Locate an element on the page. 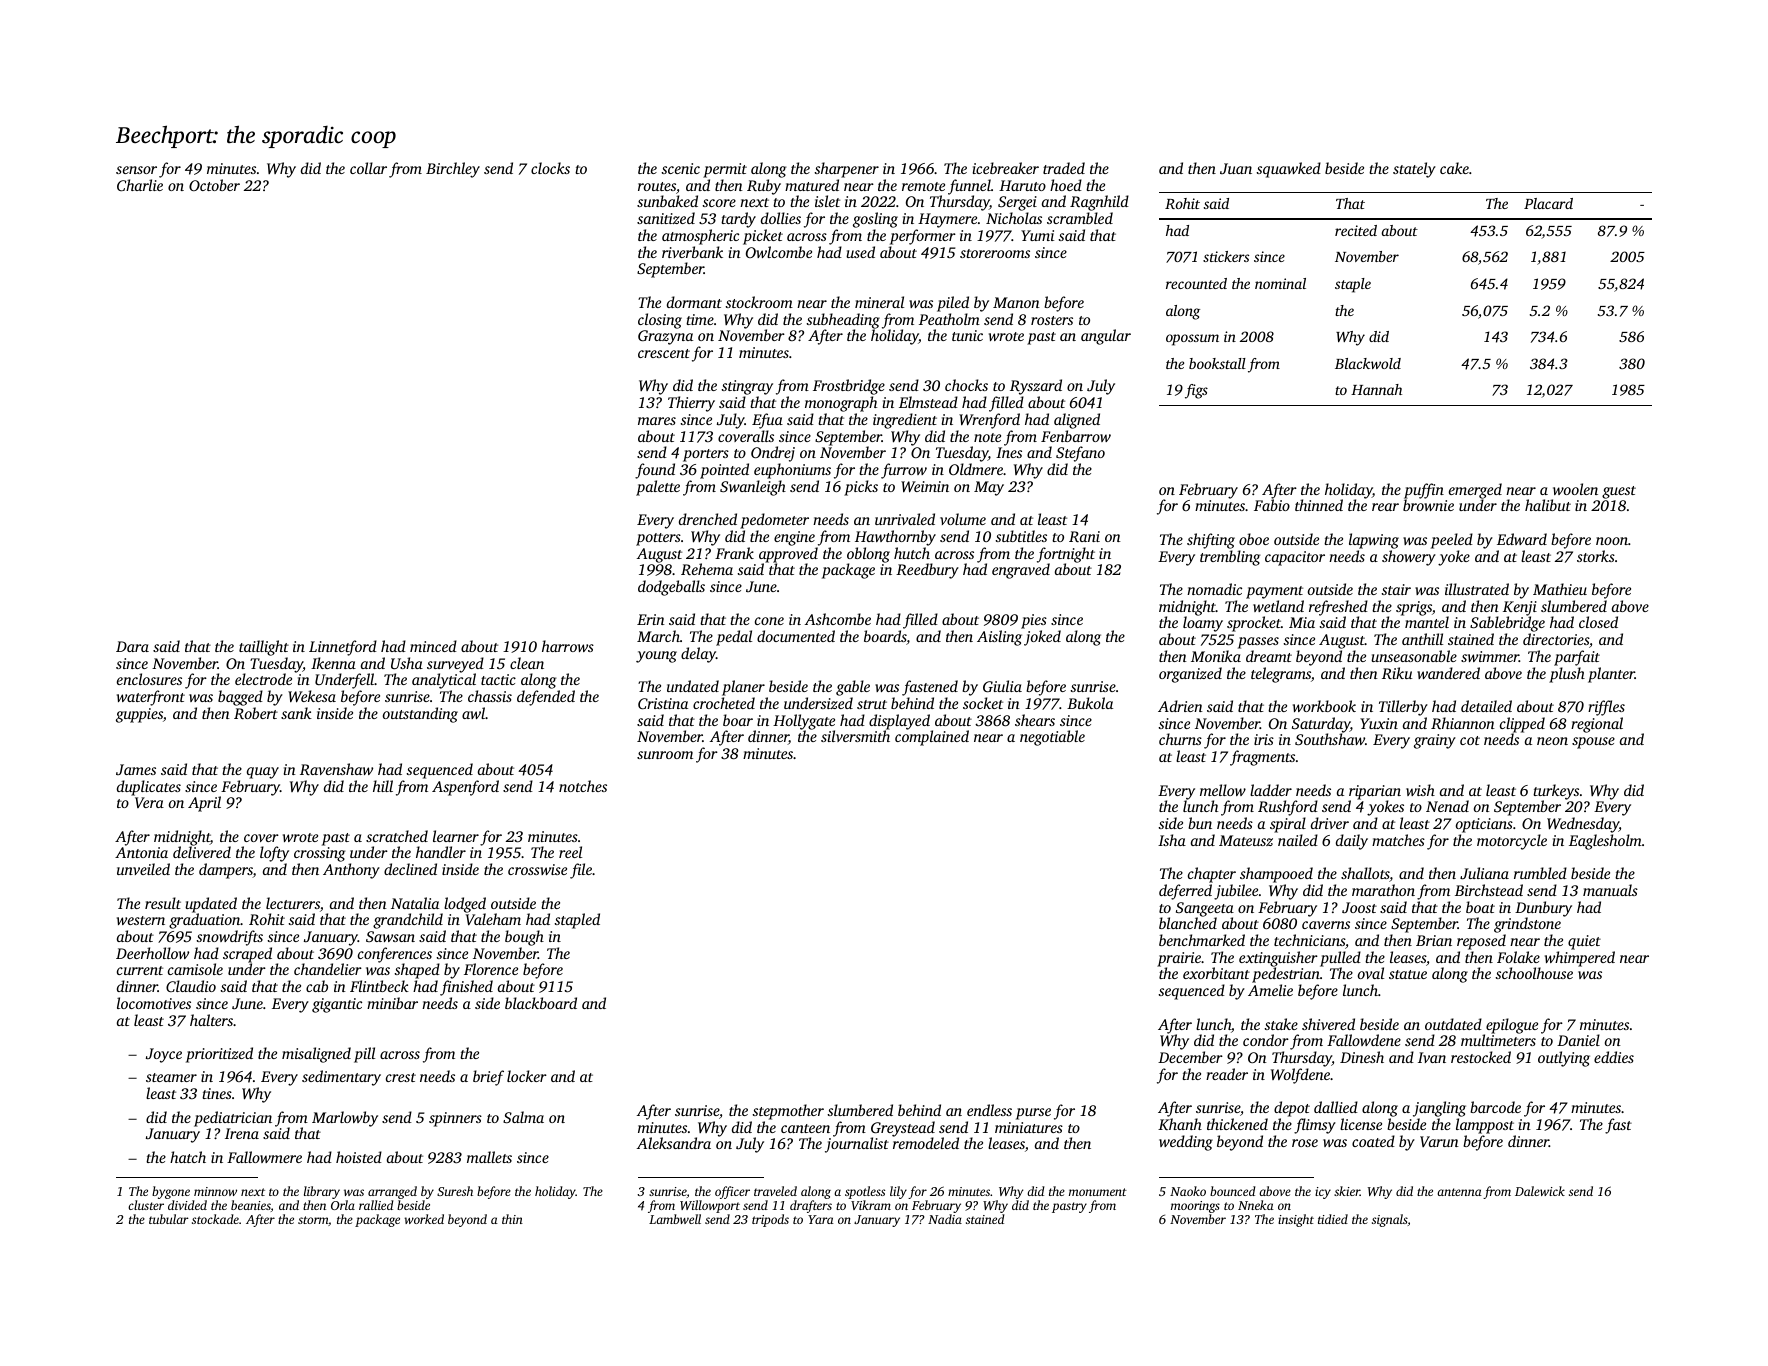  collar is located at coordinates (368, 168).
